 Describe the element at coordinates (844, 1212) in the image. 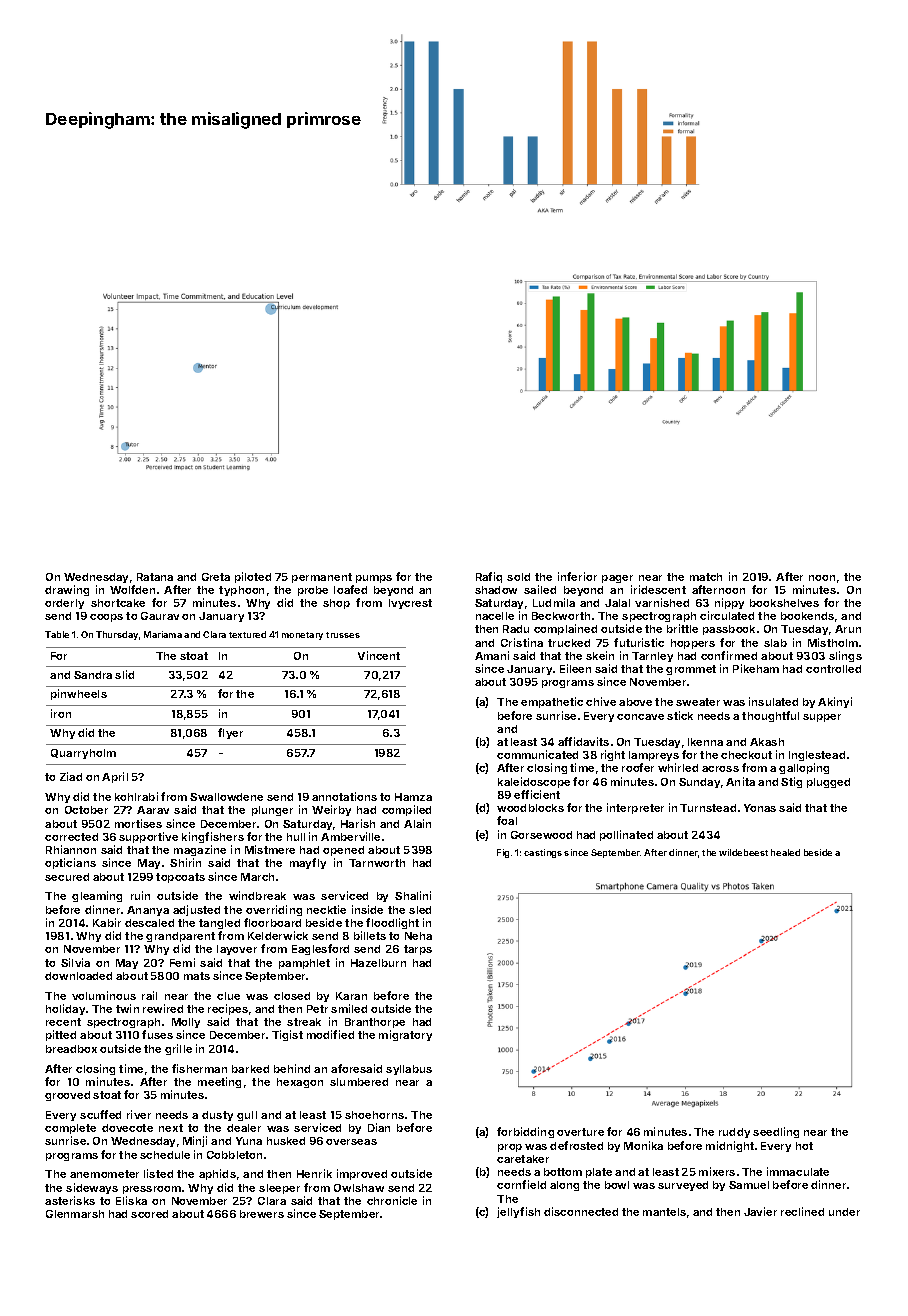

I see `under` at that location.
